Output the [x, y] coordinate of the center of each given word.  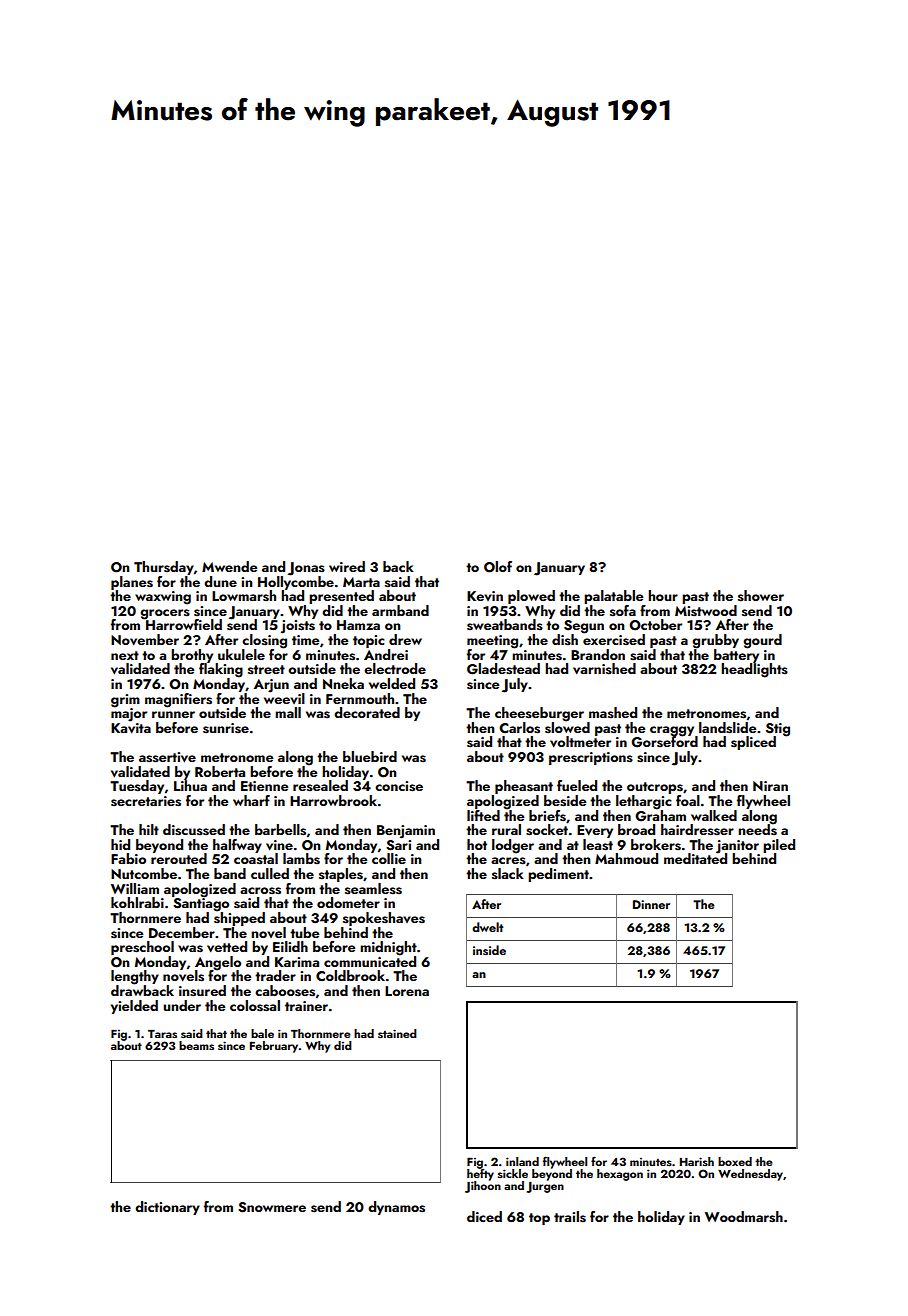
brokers [656, 845]
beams [196, 1045]
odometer [348, 902]
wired [347, 566]
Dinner [651, 904]
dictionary [167, 1208]
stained [397, 1033]
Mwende [229, 566]
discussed [194, 830]
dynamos [396, 1208]
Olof [498, 567]
